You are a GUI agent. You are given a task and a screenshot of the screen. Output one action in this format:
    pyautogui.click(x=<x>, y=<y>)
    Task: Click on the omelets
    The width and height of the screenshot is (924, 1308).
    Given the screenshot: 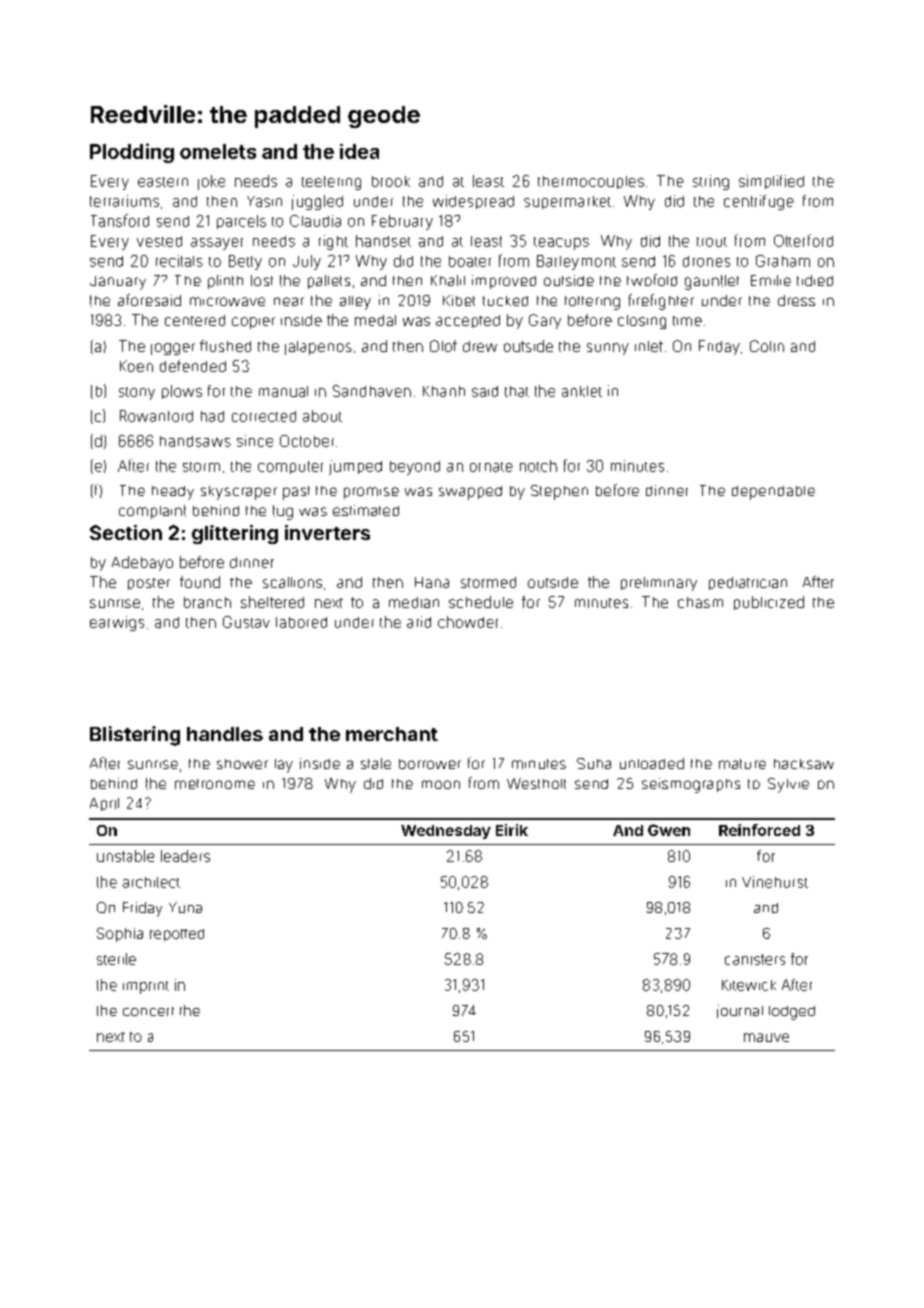 What is the action you would take?
    pyautogui.click(x=218, y=151)
